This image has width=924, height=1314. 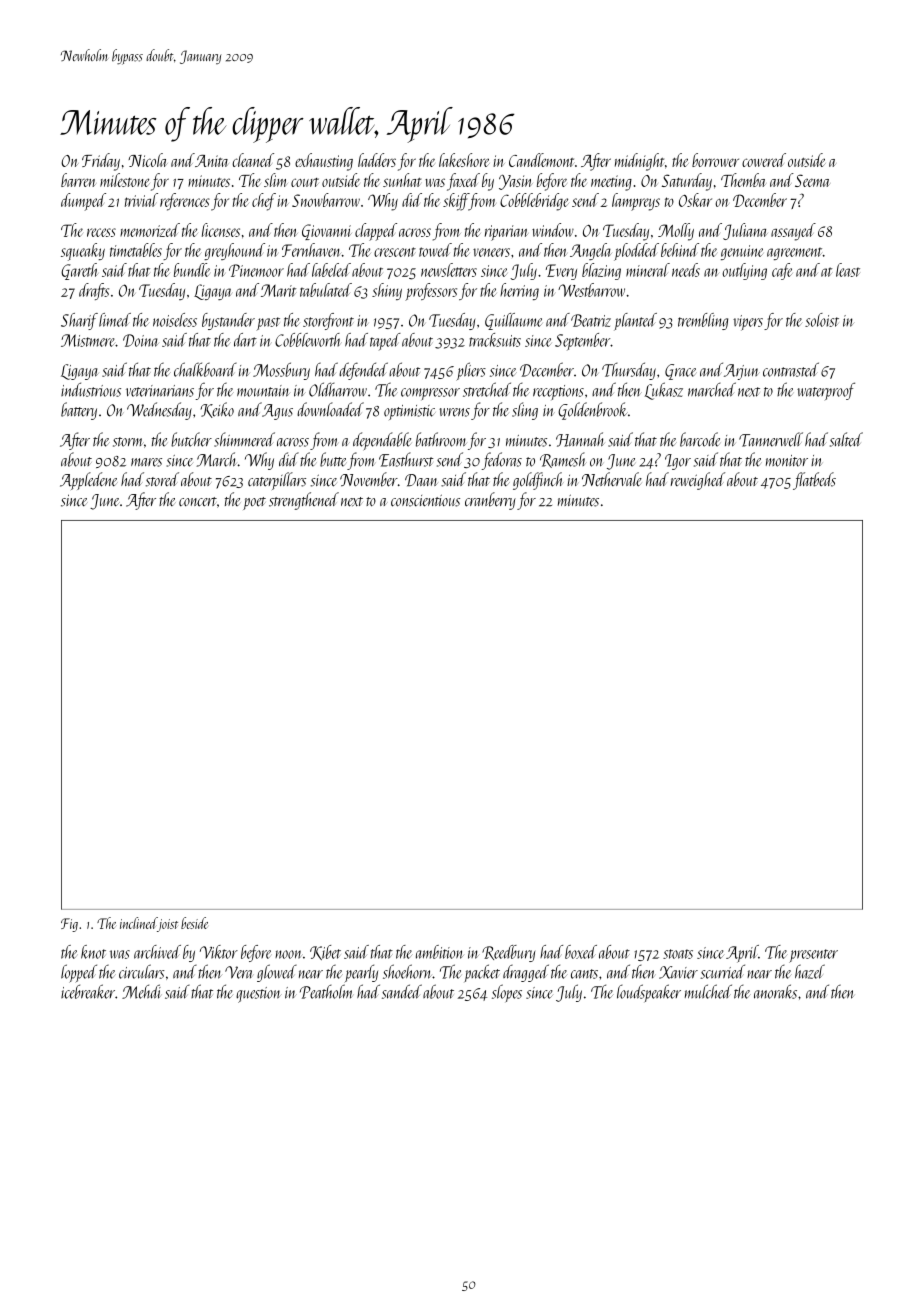 What do you see at coordinates (636, 202) in the image?
I see `lampreys` at bounding box center [636, 202].
